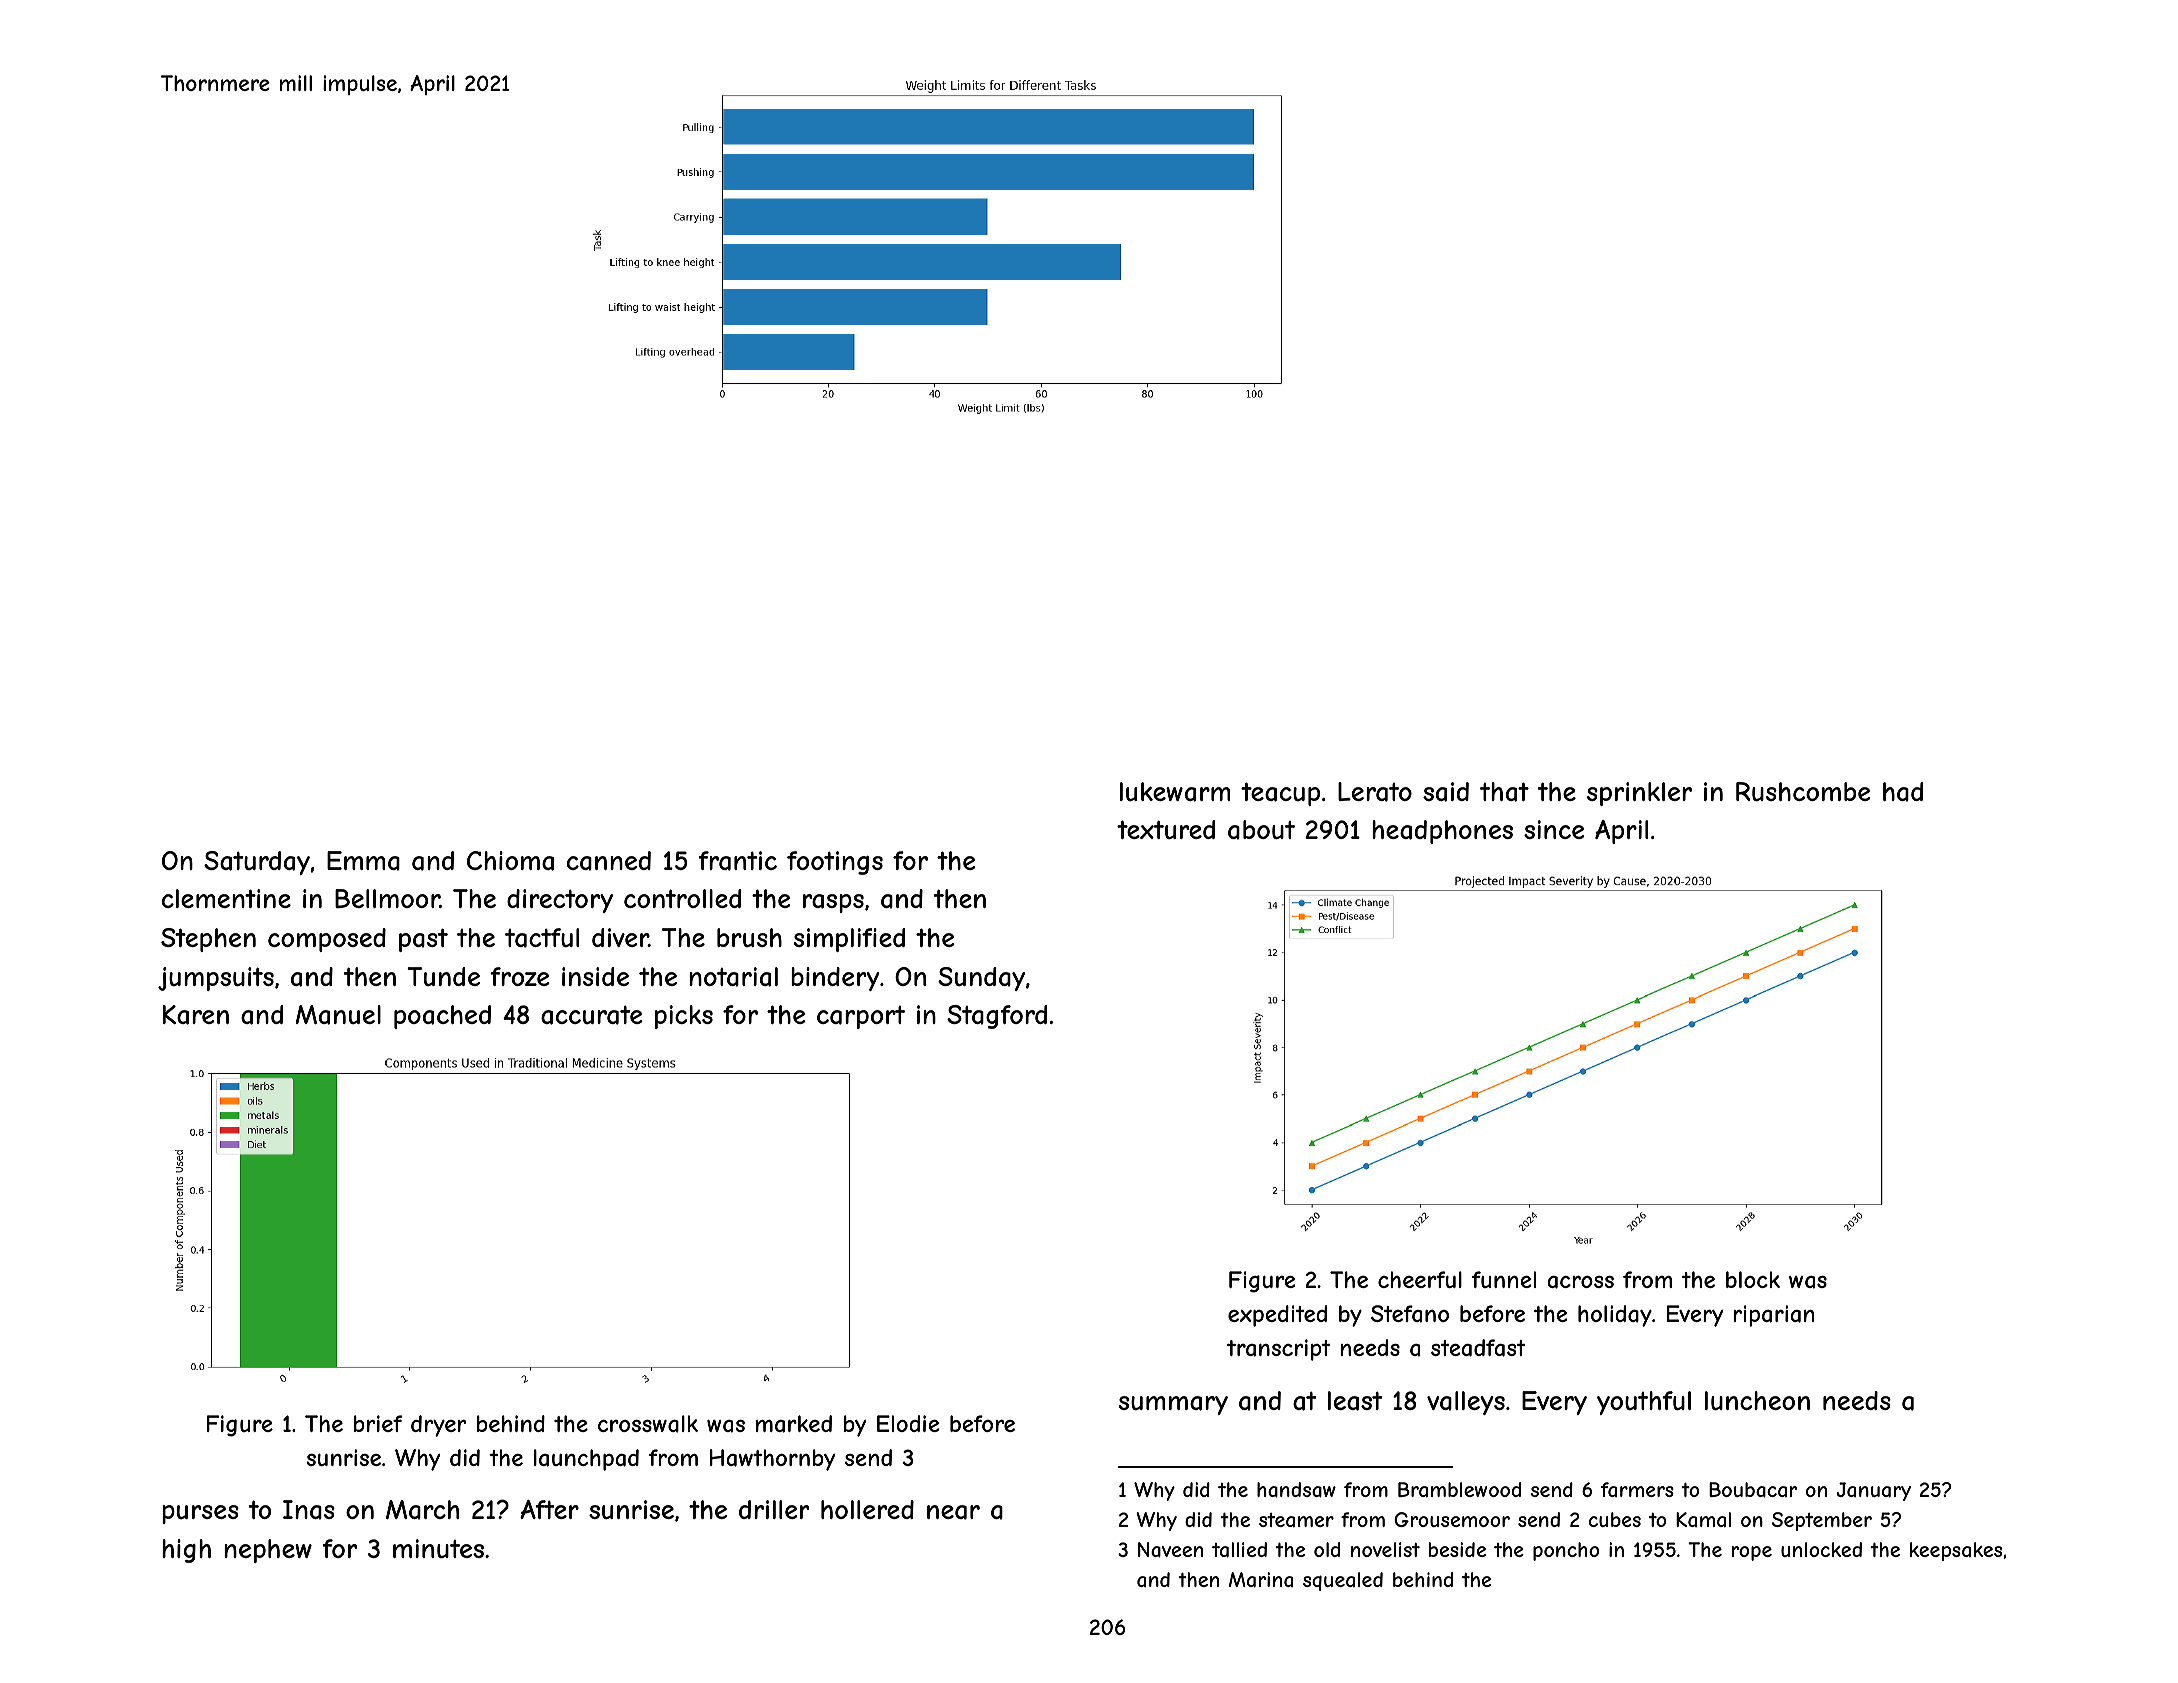 The width and height of the screenshot is (2178, 1683). Describe the element at coordinates (648, 1424) in the screenshot. I see `crosswalk` at that location.
